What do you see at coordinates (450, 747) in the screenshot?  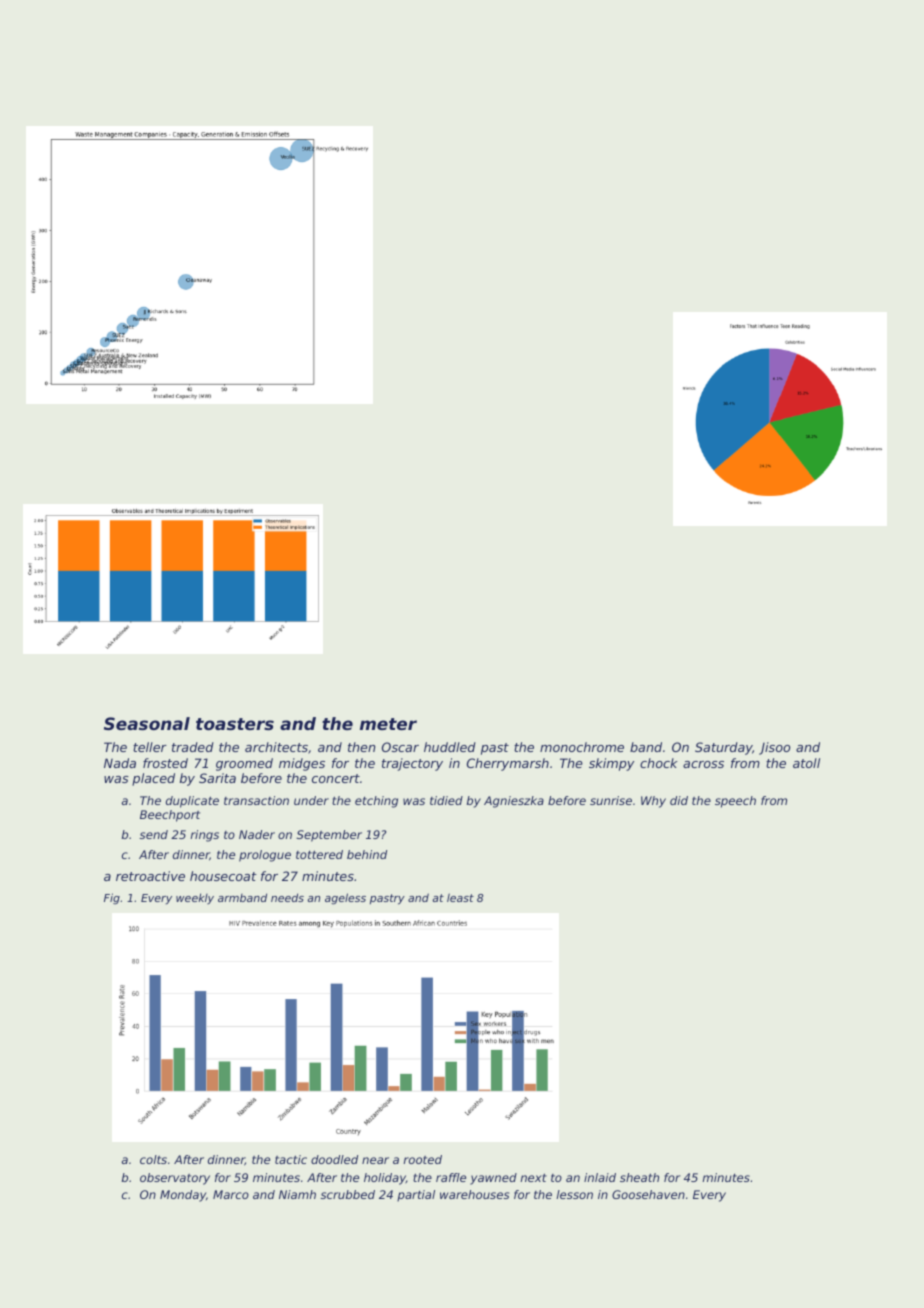 I see `huddled` at bounding box center [450, 747].
